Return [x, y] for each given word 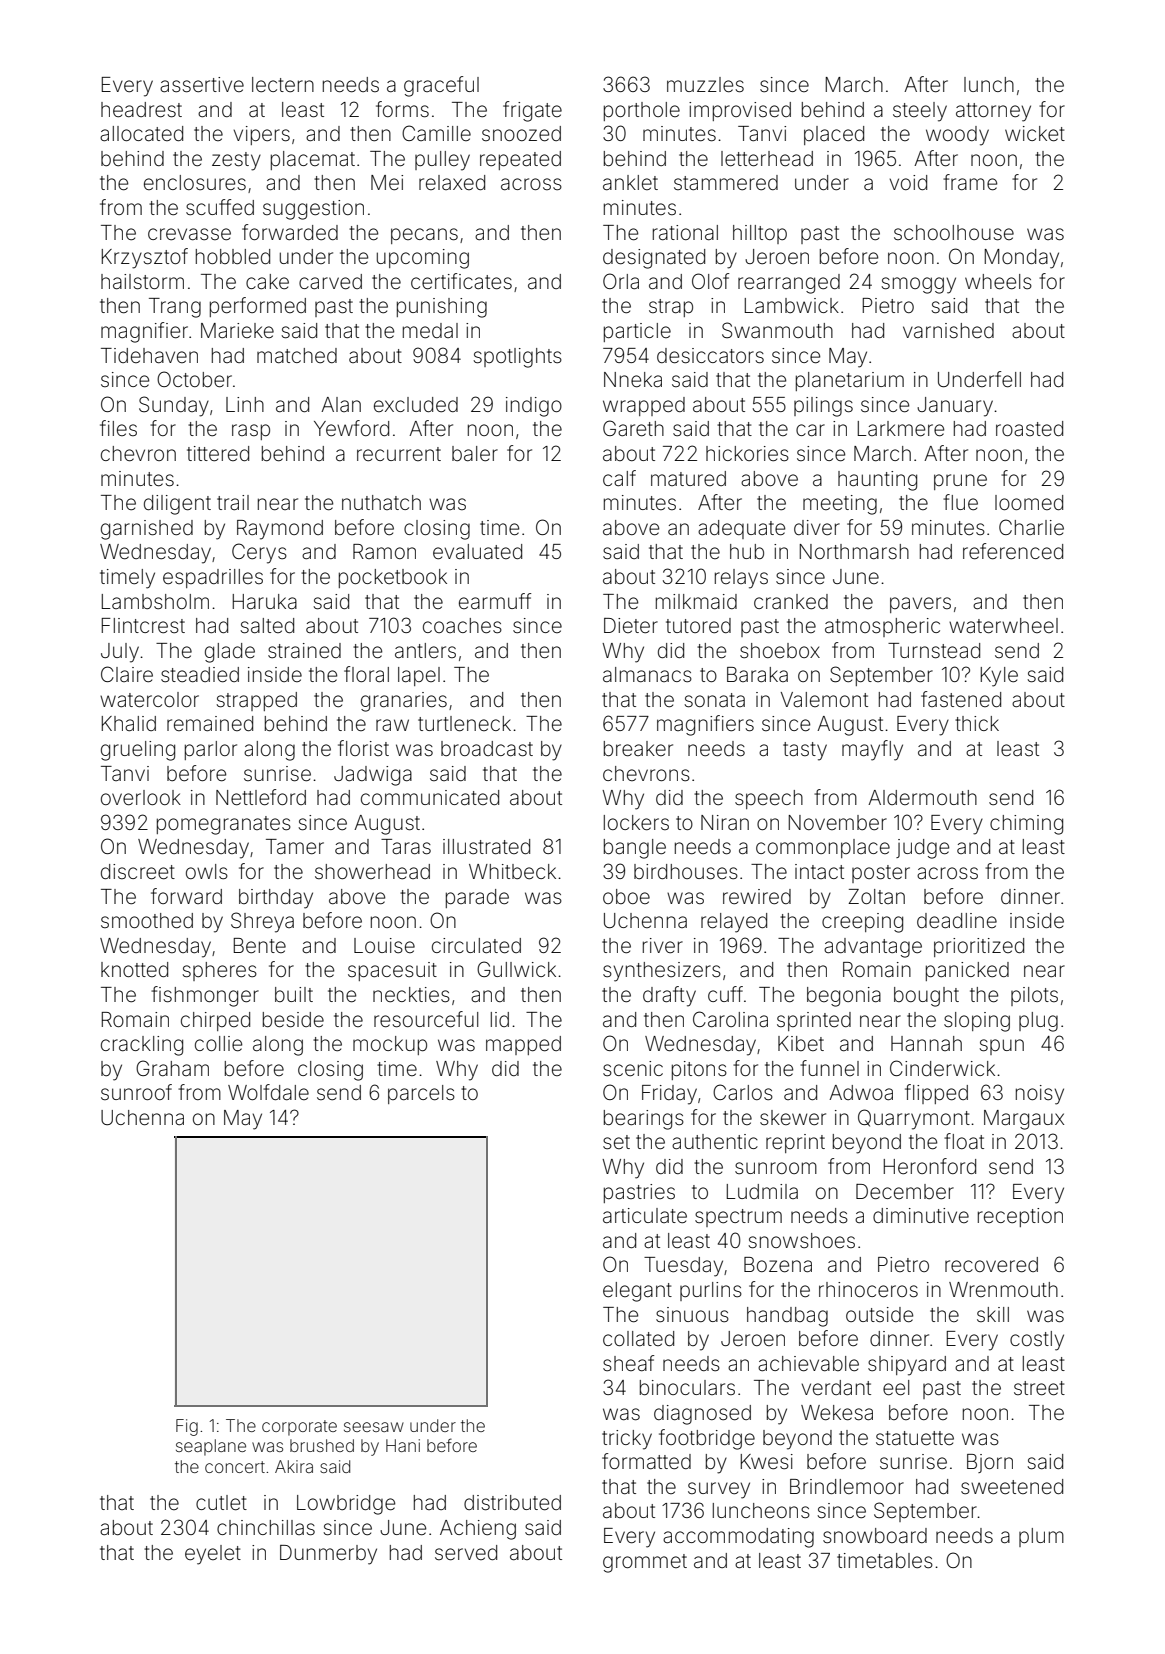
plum [1041, 1537]
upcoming [423, 259]
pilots [1034, 996]
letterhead [767, 159]
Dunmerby [328, 1555]
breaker [638, 749]
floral [366, 674]
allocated [141, 133]
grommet [645, 1563]
